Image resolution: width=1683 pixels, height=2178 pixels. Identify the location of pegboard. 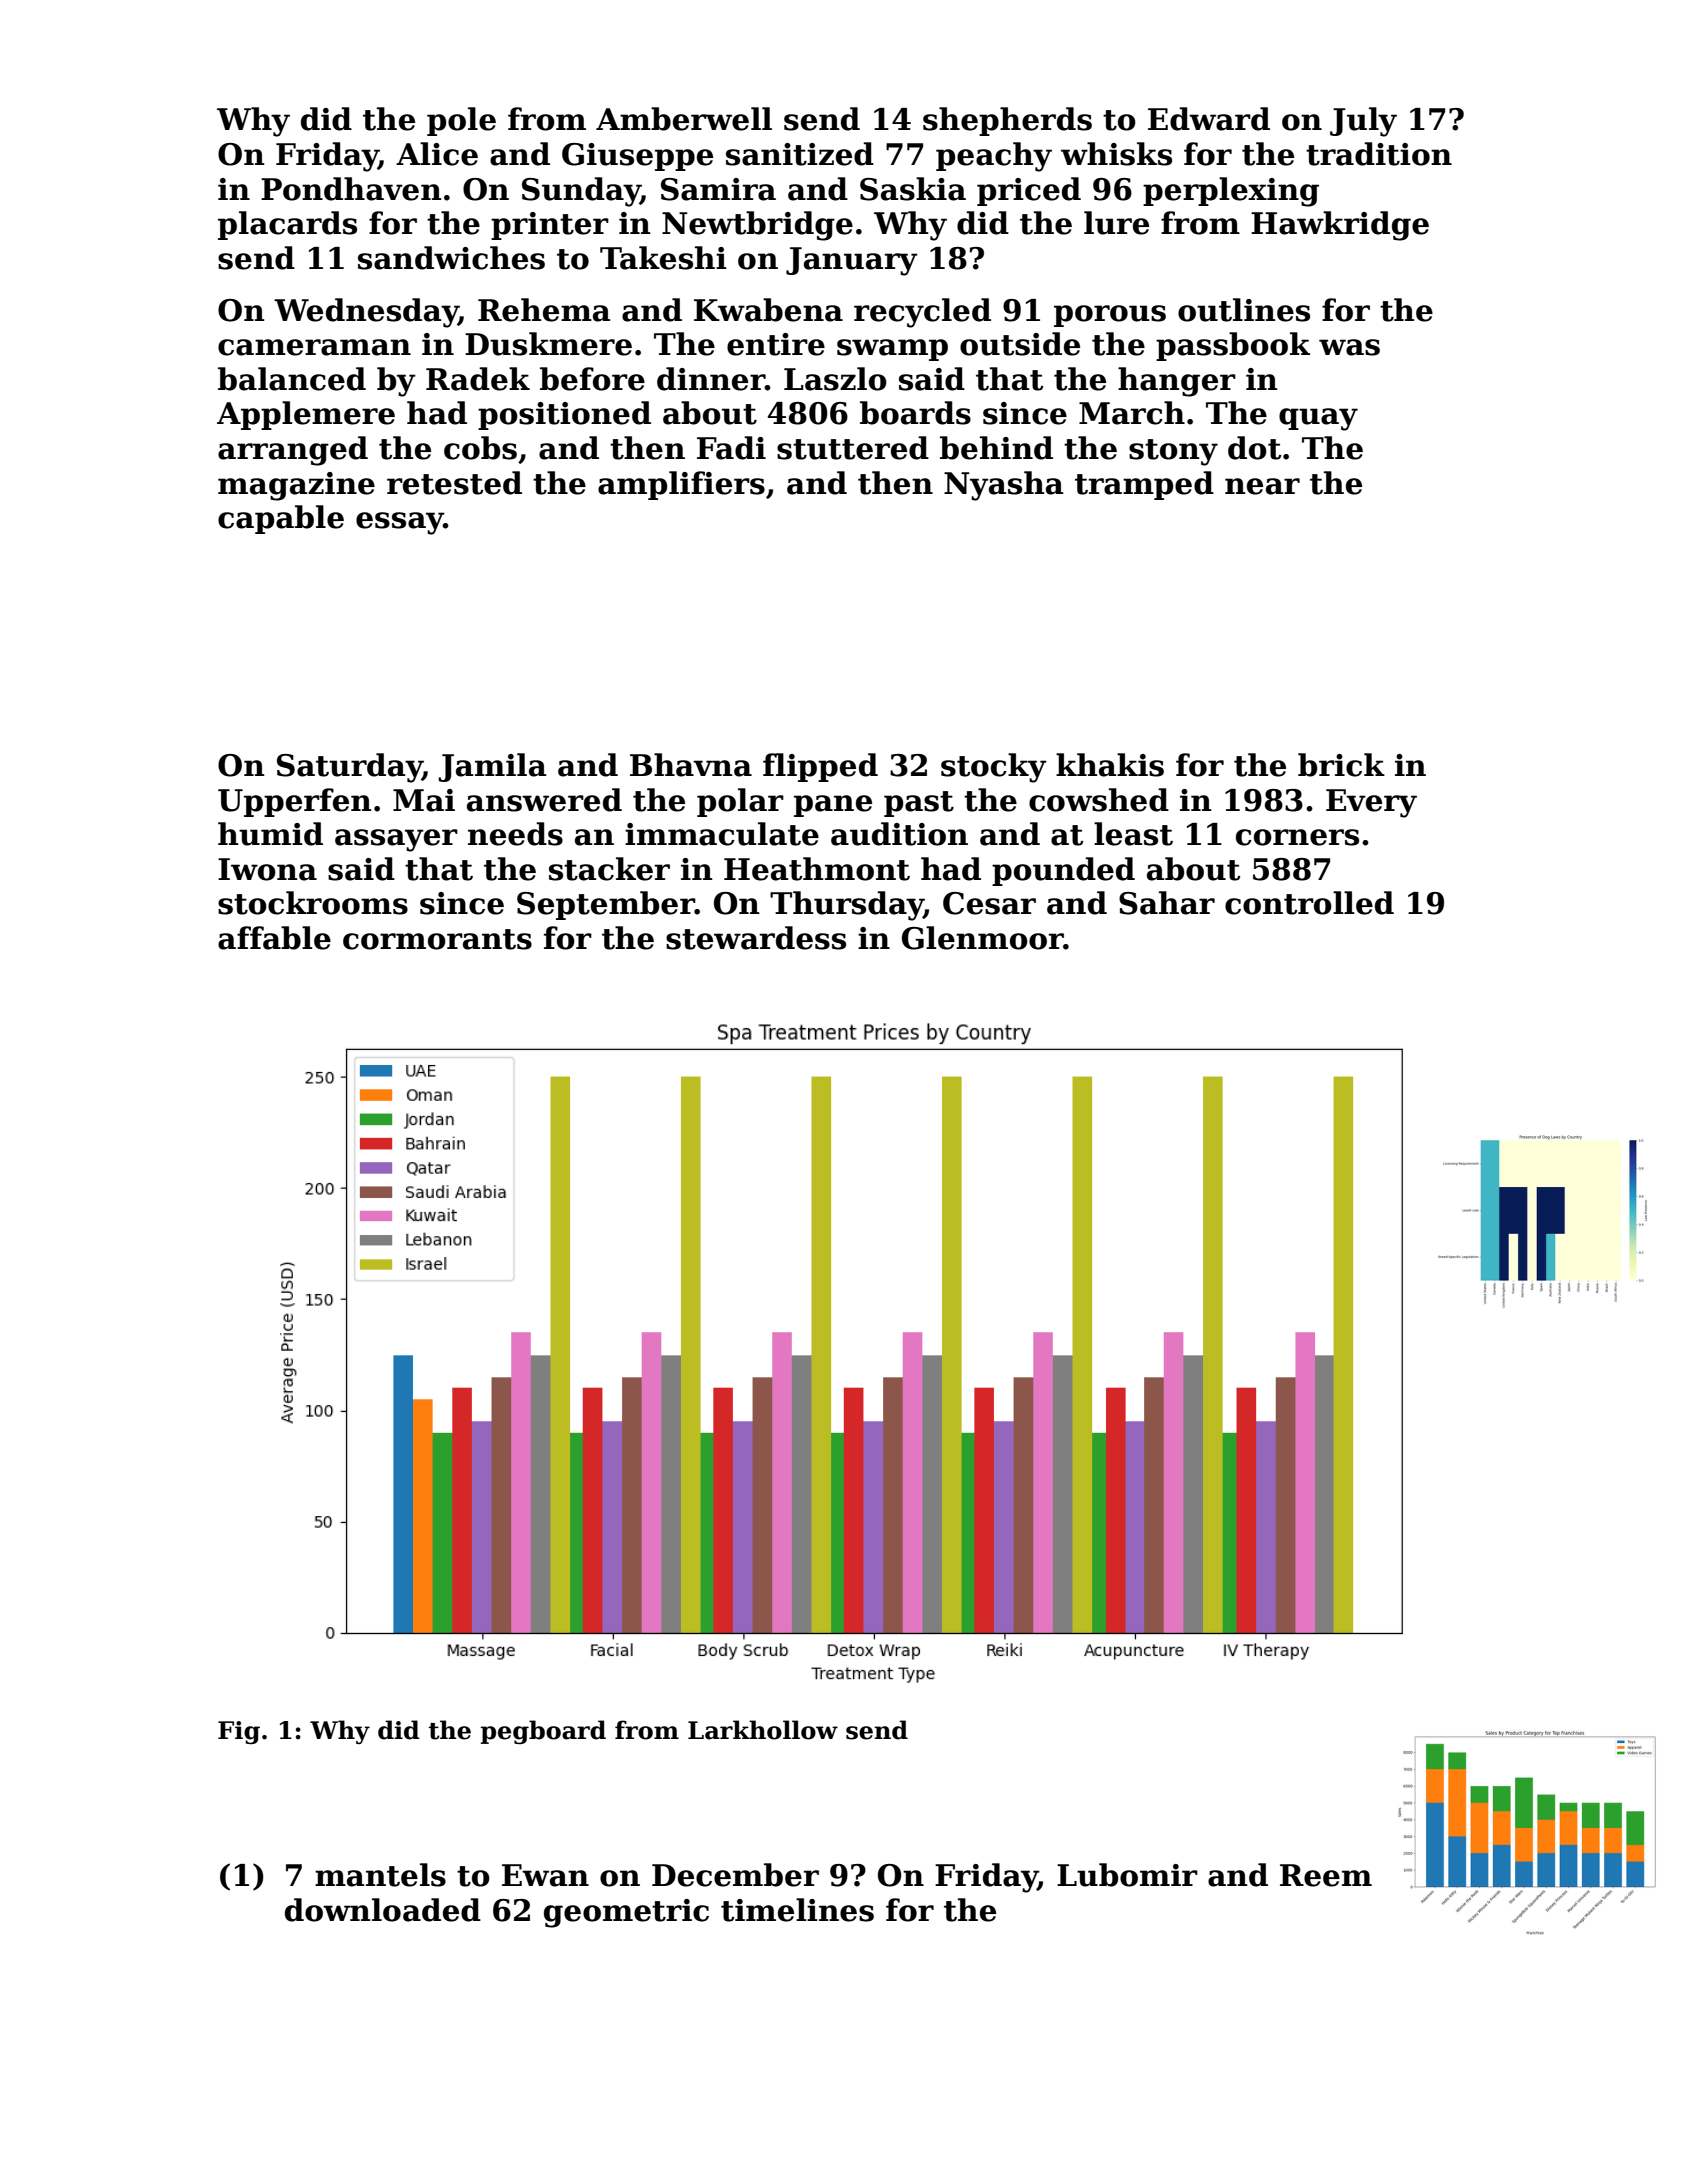
(543, 1732).
